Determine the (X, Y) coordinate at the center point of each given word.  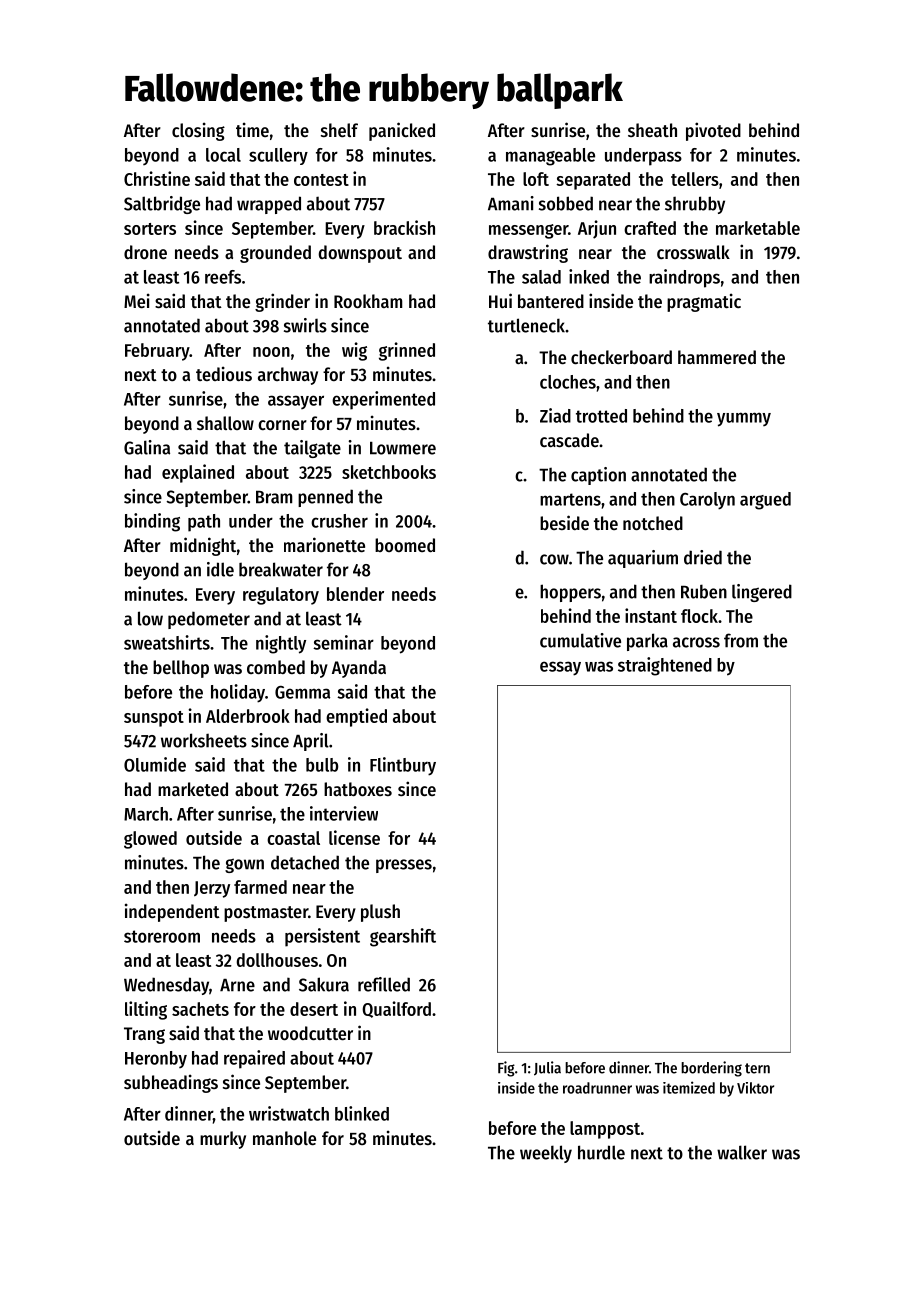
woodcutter (310, 1033)
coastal (293, 838)
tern (757, 1068)
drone (145, 252)
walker (742, 1152)
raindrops (684, 278)
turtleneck (526, 325)
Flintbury (403, 766)
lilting (146, 1010)
